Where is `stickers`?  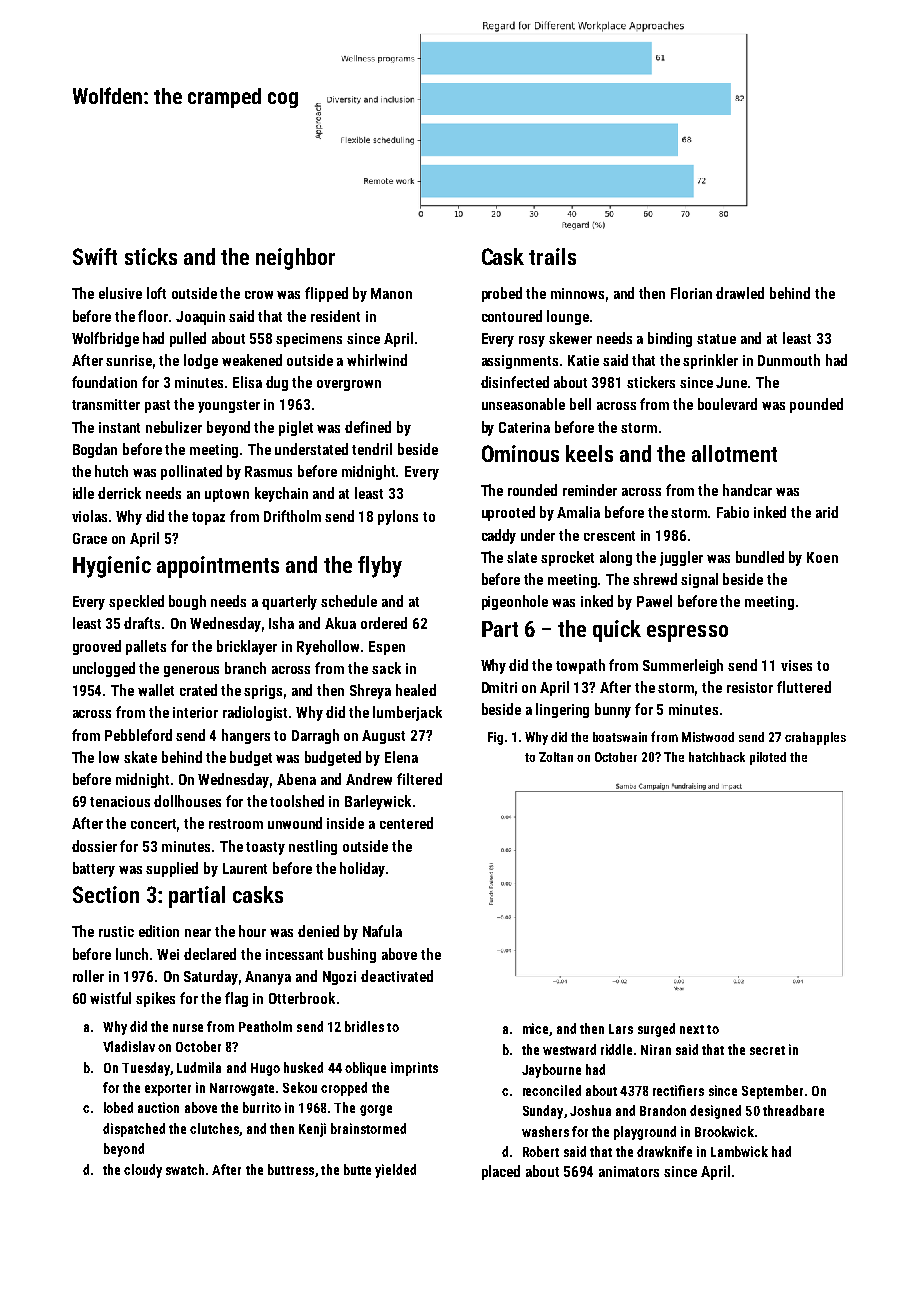 stickers is located at coordinates (651, 382).
